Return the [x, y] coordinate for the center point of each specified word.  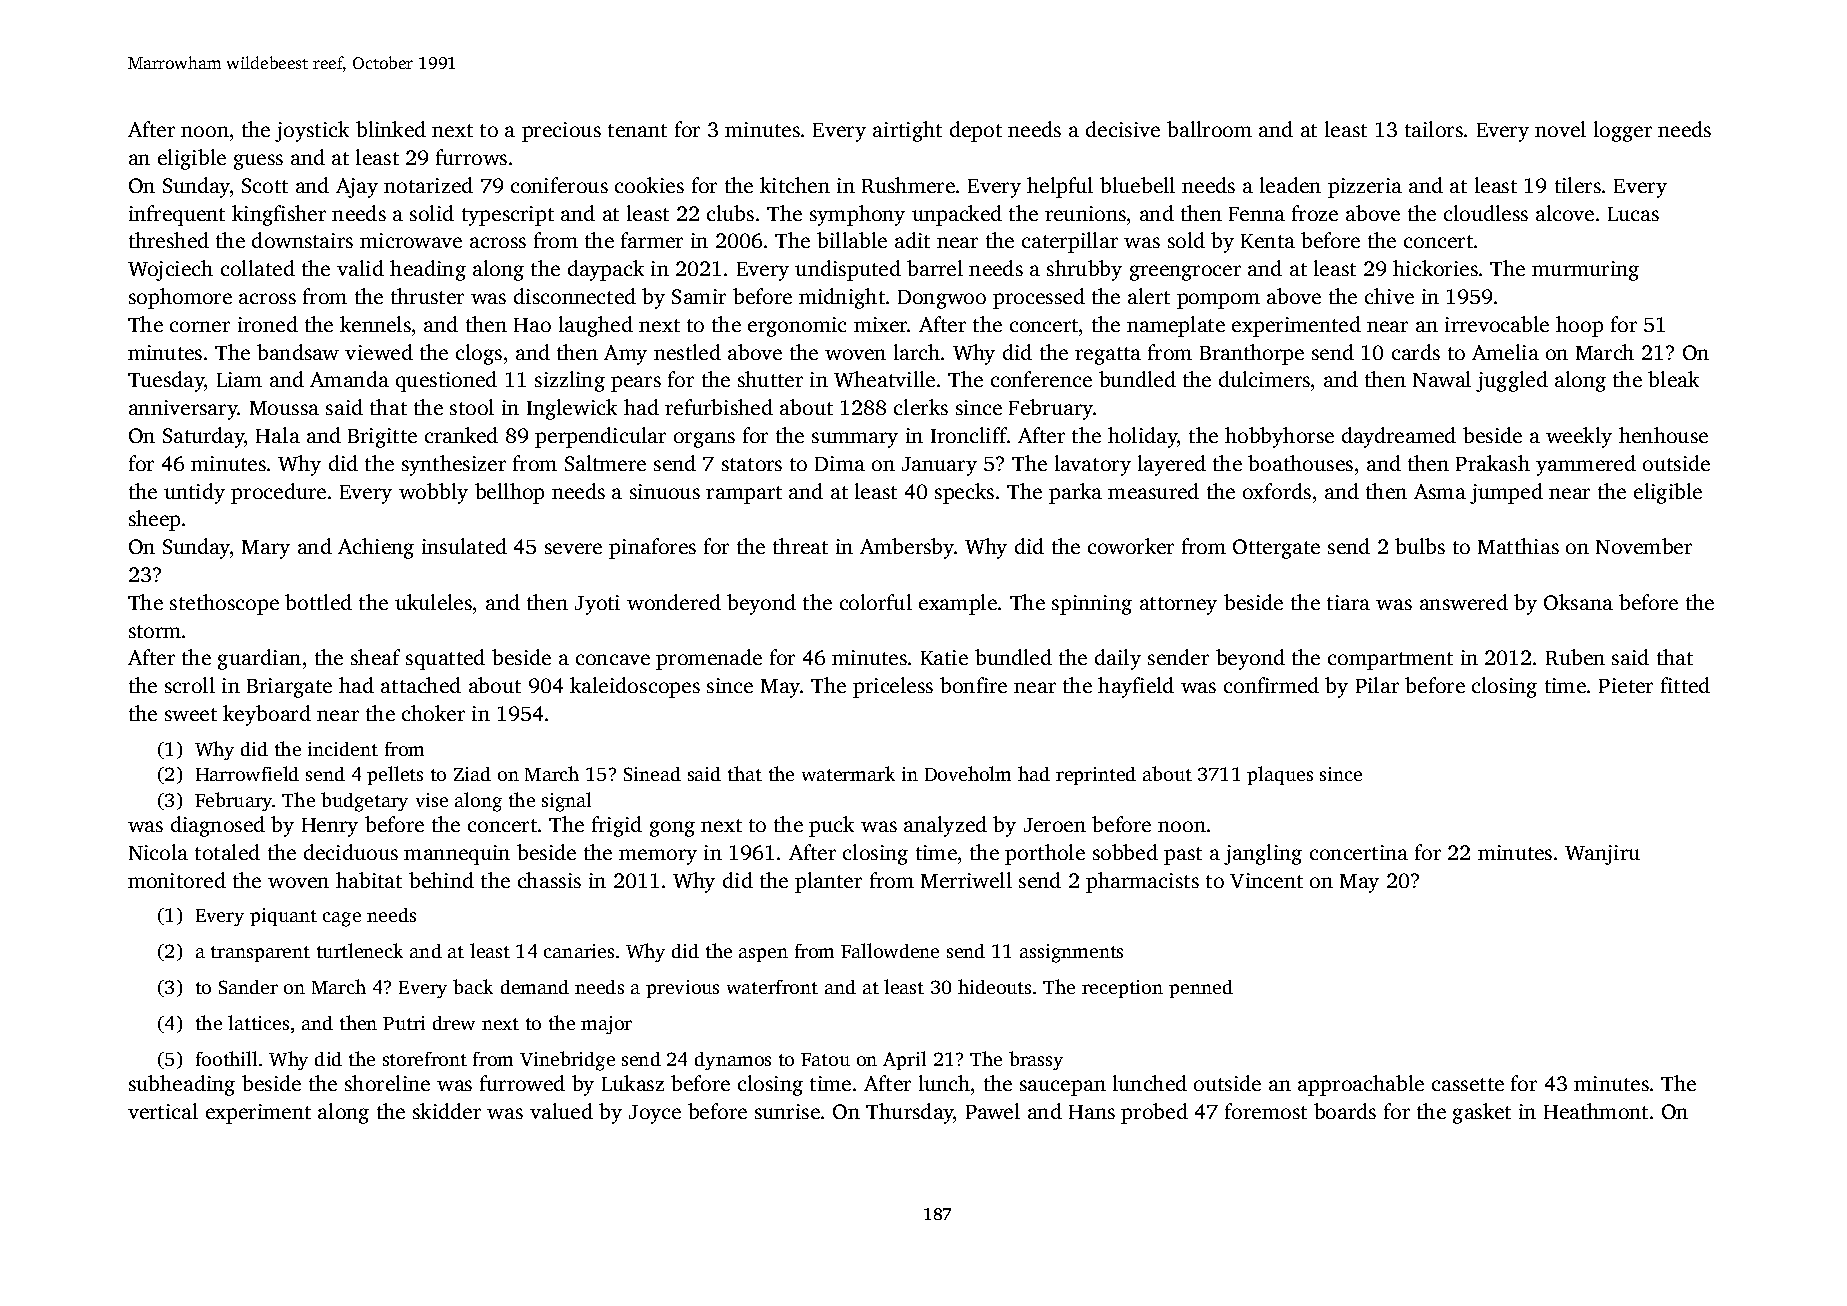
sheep [154, 520]
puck [831, 826]
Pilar [1377, 685]
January [939, 466]
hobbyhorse [1279, 437]
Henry [330, 827]
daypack [606, 270]
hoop [1579, 326]
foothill [226, 1058]
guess [258, 162]
